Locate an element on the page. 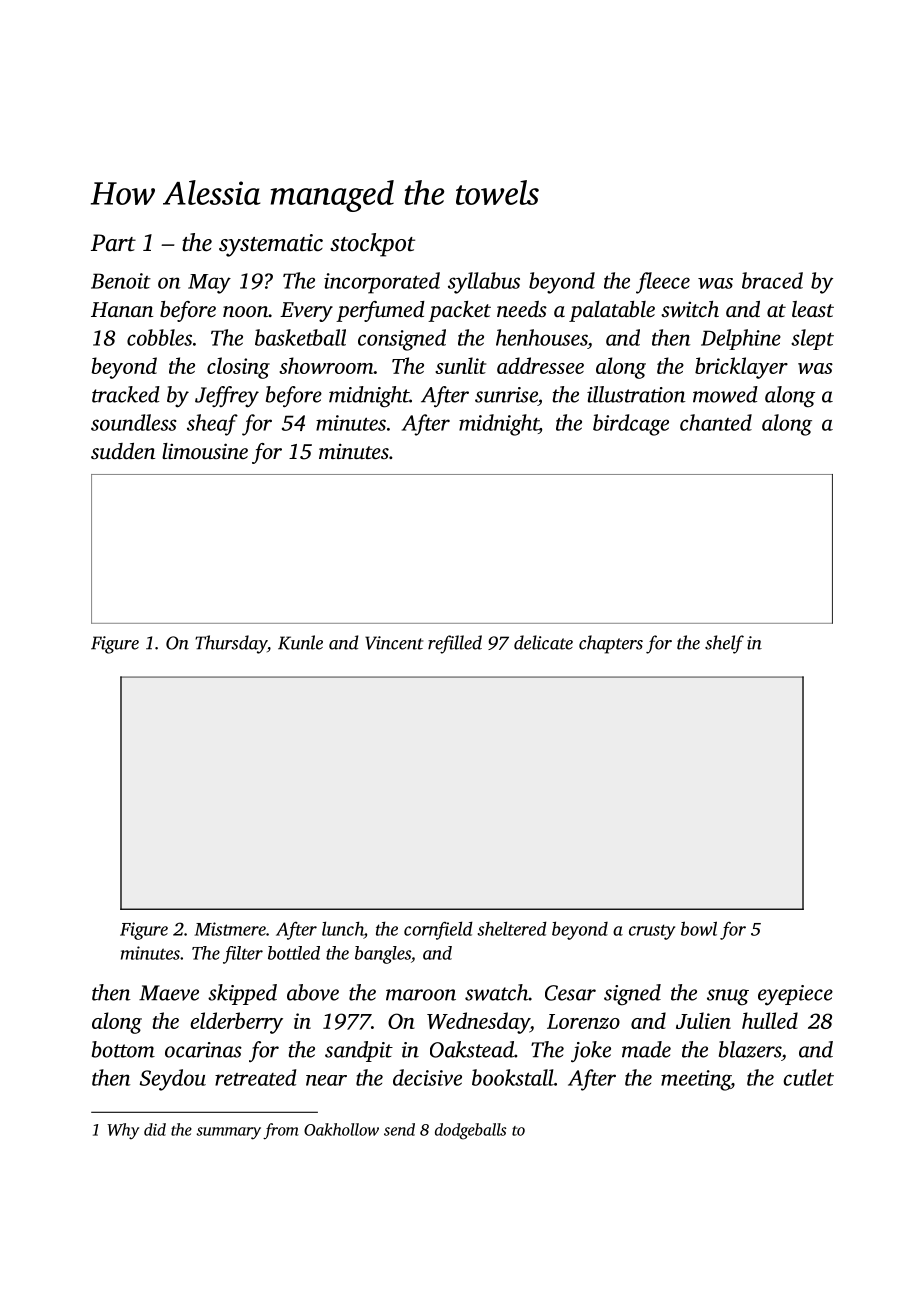  Vincent is located at coordinates (394, 643).
